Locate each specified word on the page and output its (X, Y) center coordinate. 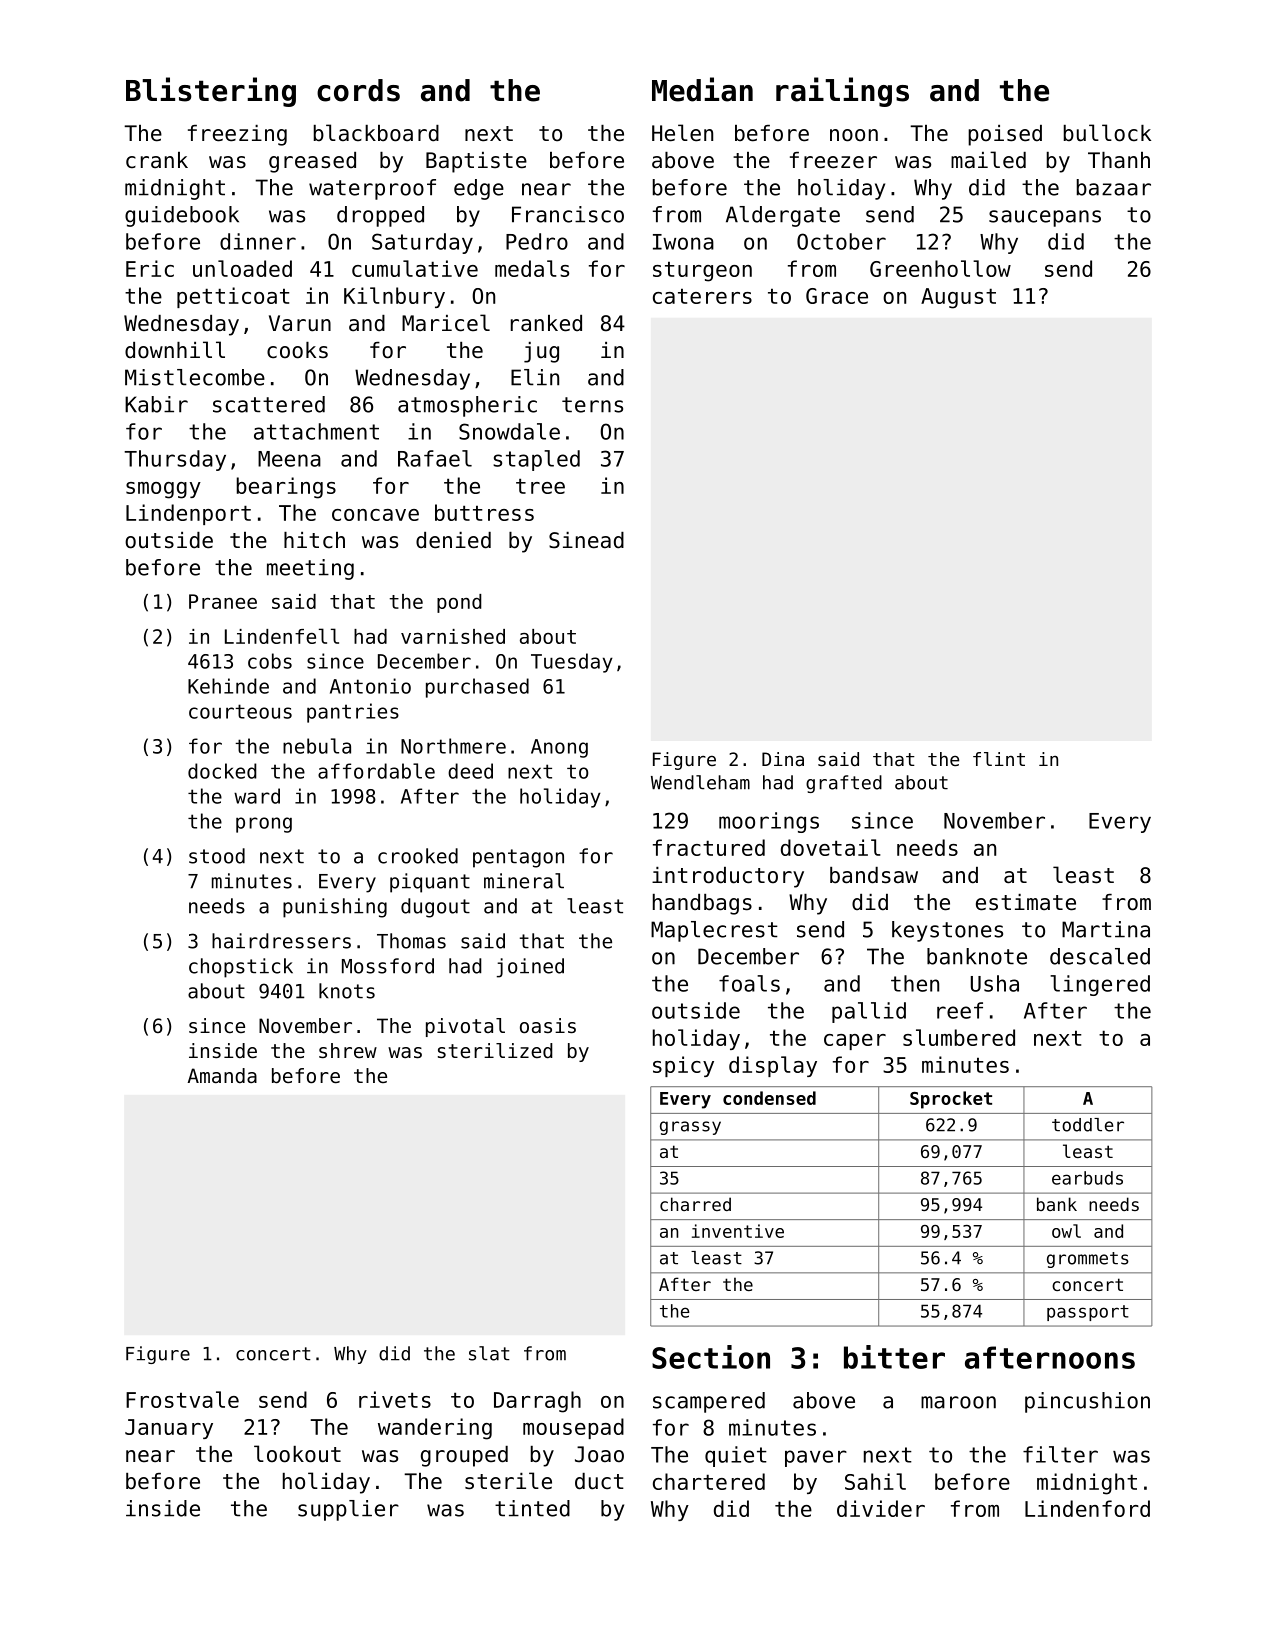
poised (1005, 135)
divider (881, 1508)
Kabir (156, 404)
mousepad (573, 1428)
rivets (395, 1399)
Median (702, 89)
